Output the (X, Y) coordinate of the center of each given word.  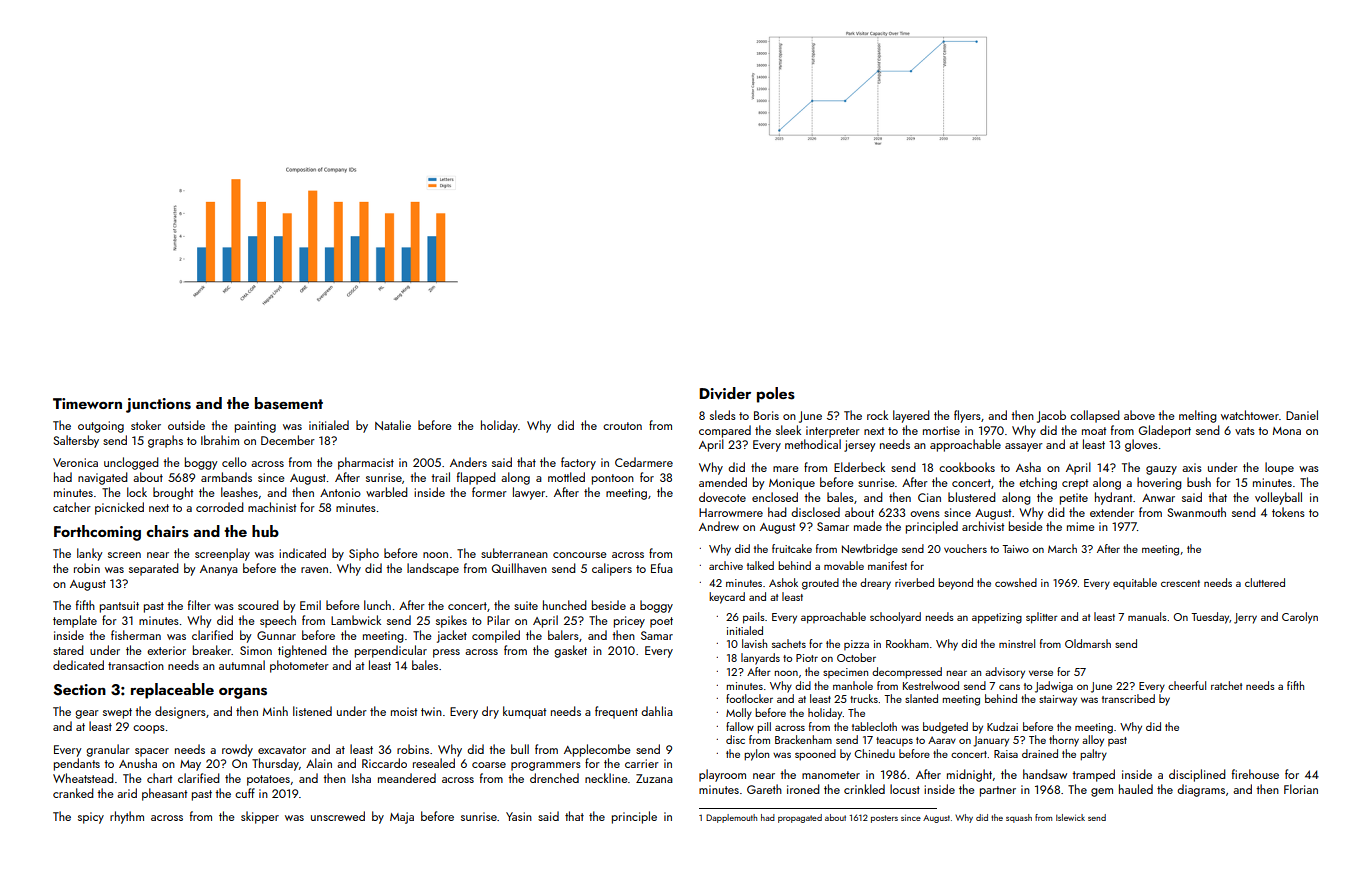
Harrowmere (731, 512)
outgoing (101, 427)
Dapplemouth (731, 818)
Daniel (1302, 415)
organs (243, 693)
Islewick (1070, 817)
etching (1038, 483)
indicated (302, 553)
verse (1041, 673)
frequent (616, 712)
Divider (725, 393)
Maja (402, 818)
